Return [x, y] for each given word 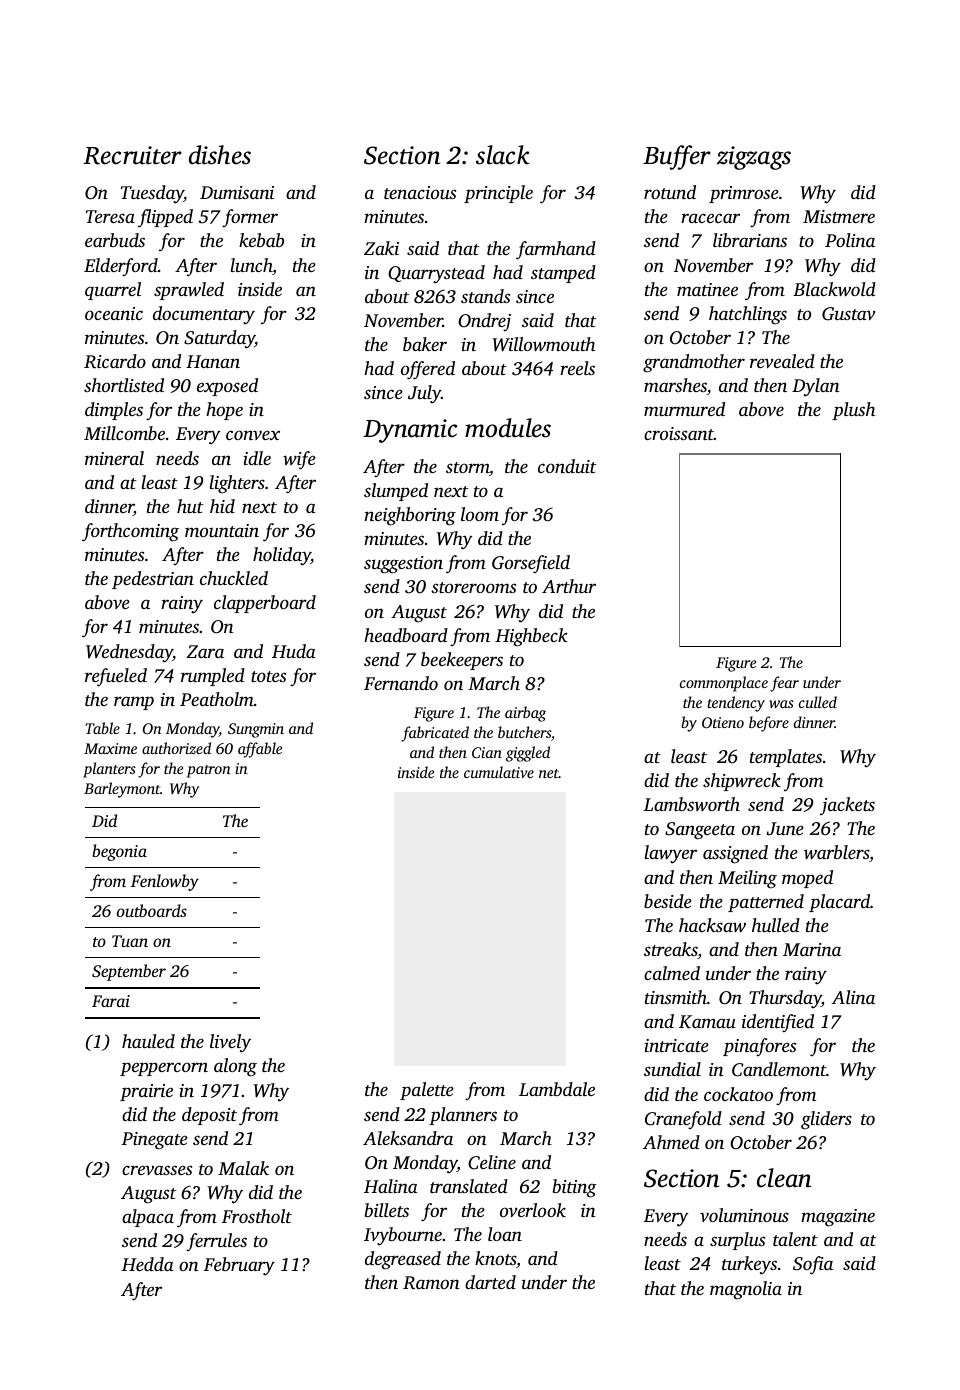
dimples [114, 411]
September [129, 972]
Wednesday [129, 653]
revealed [782, 361]
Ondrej [484, 322]
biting [574, 1188]
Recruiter [132, 155]
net [549, 773]
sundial [672, 1069]
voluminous [744, 1215]
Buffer [677, 157]
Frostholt [257, 1216]
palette [427, 1091]
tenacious [420, 192]
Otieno [723, 722]
